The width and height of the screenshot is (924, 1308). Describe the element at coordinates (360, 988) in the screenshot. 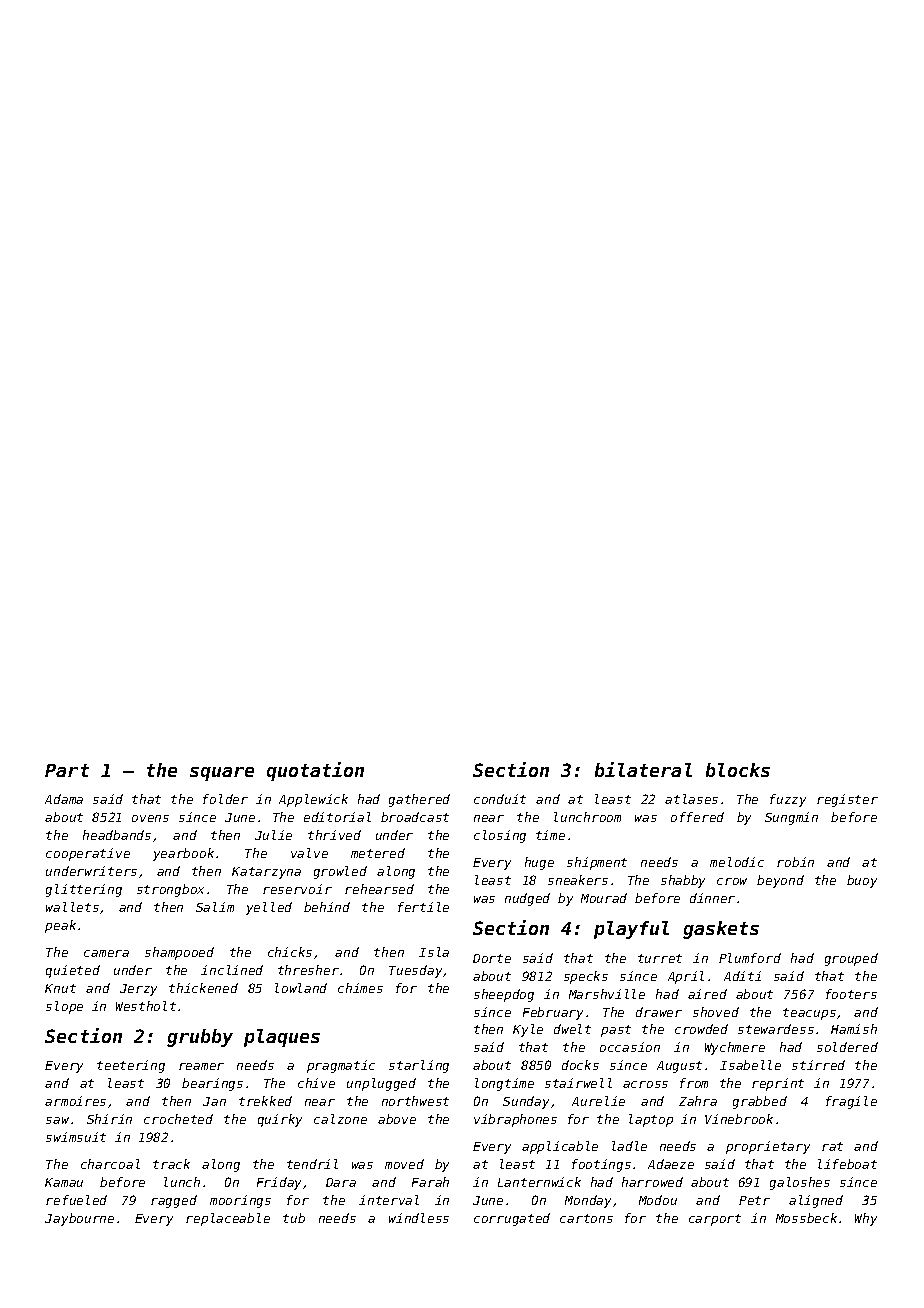

I see `chimes` at that location.
